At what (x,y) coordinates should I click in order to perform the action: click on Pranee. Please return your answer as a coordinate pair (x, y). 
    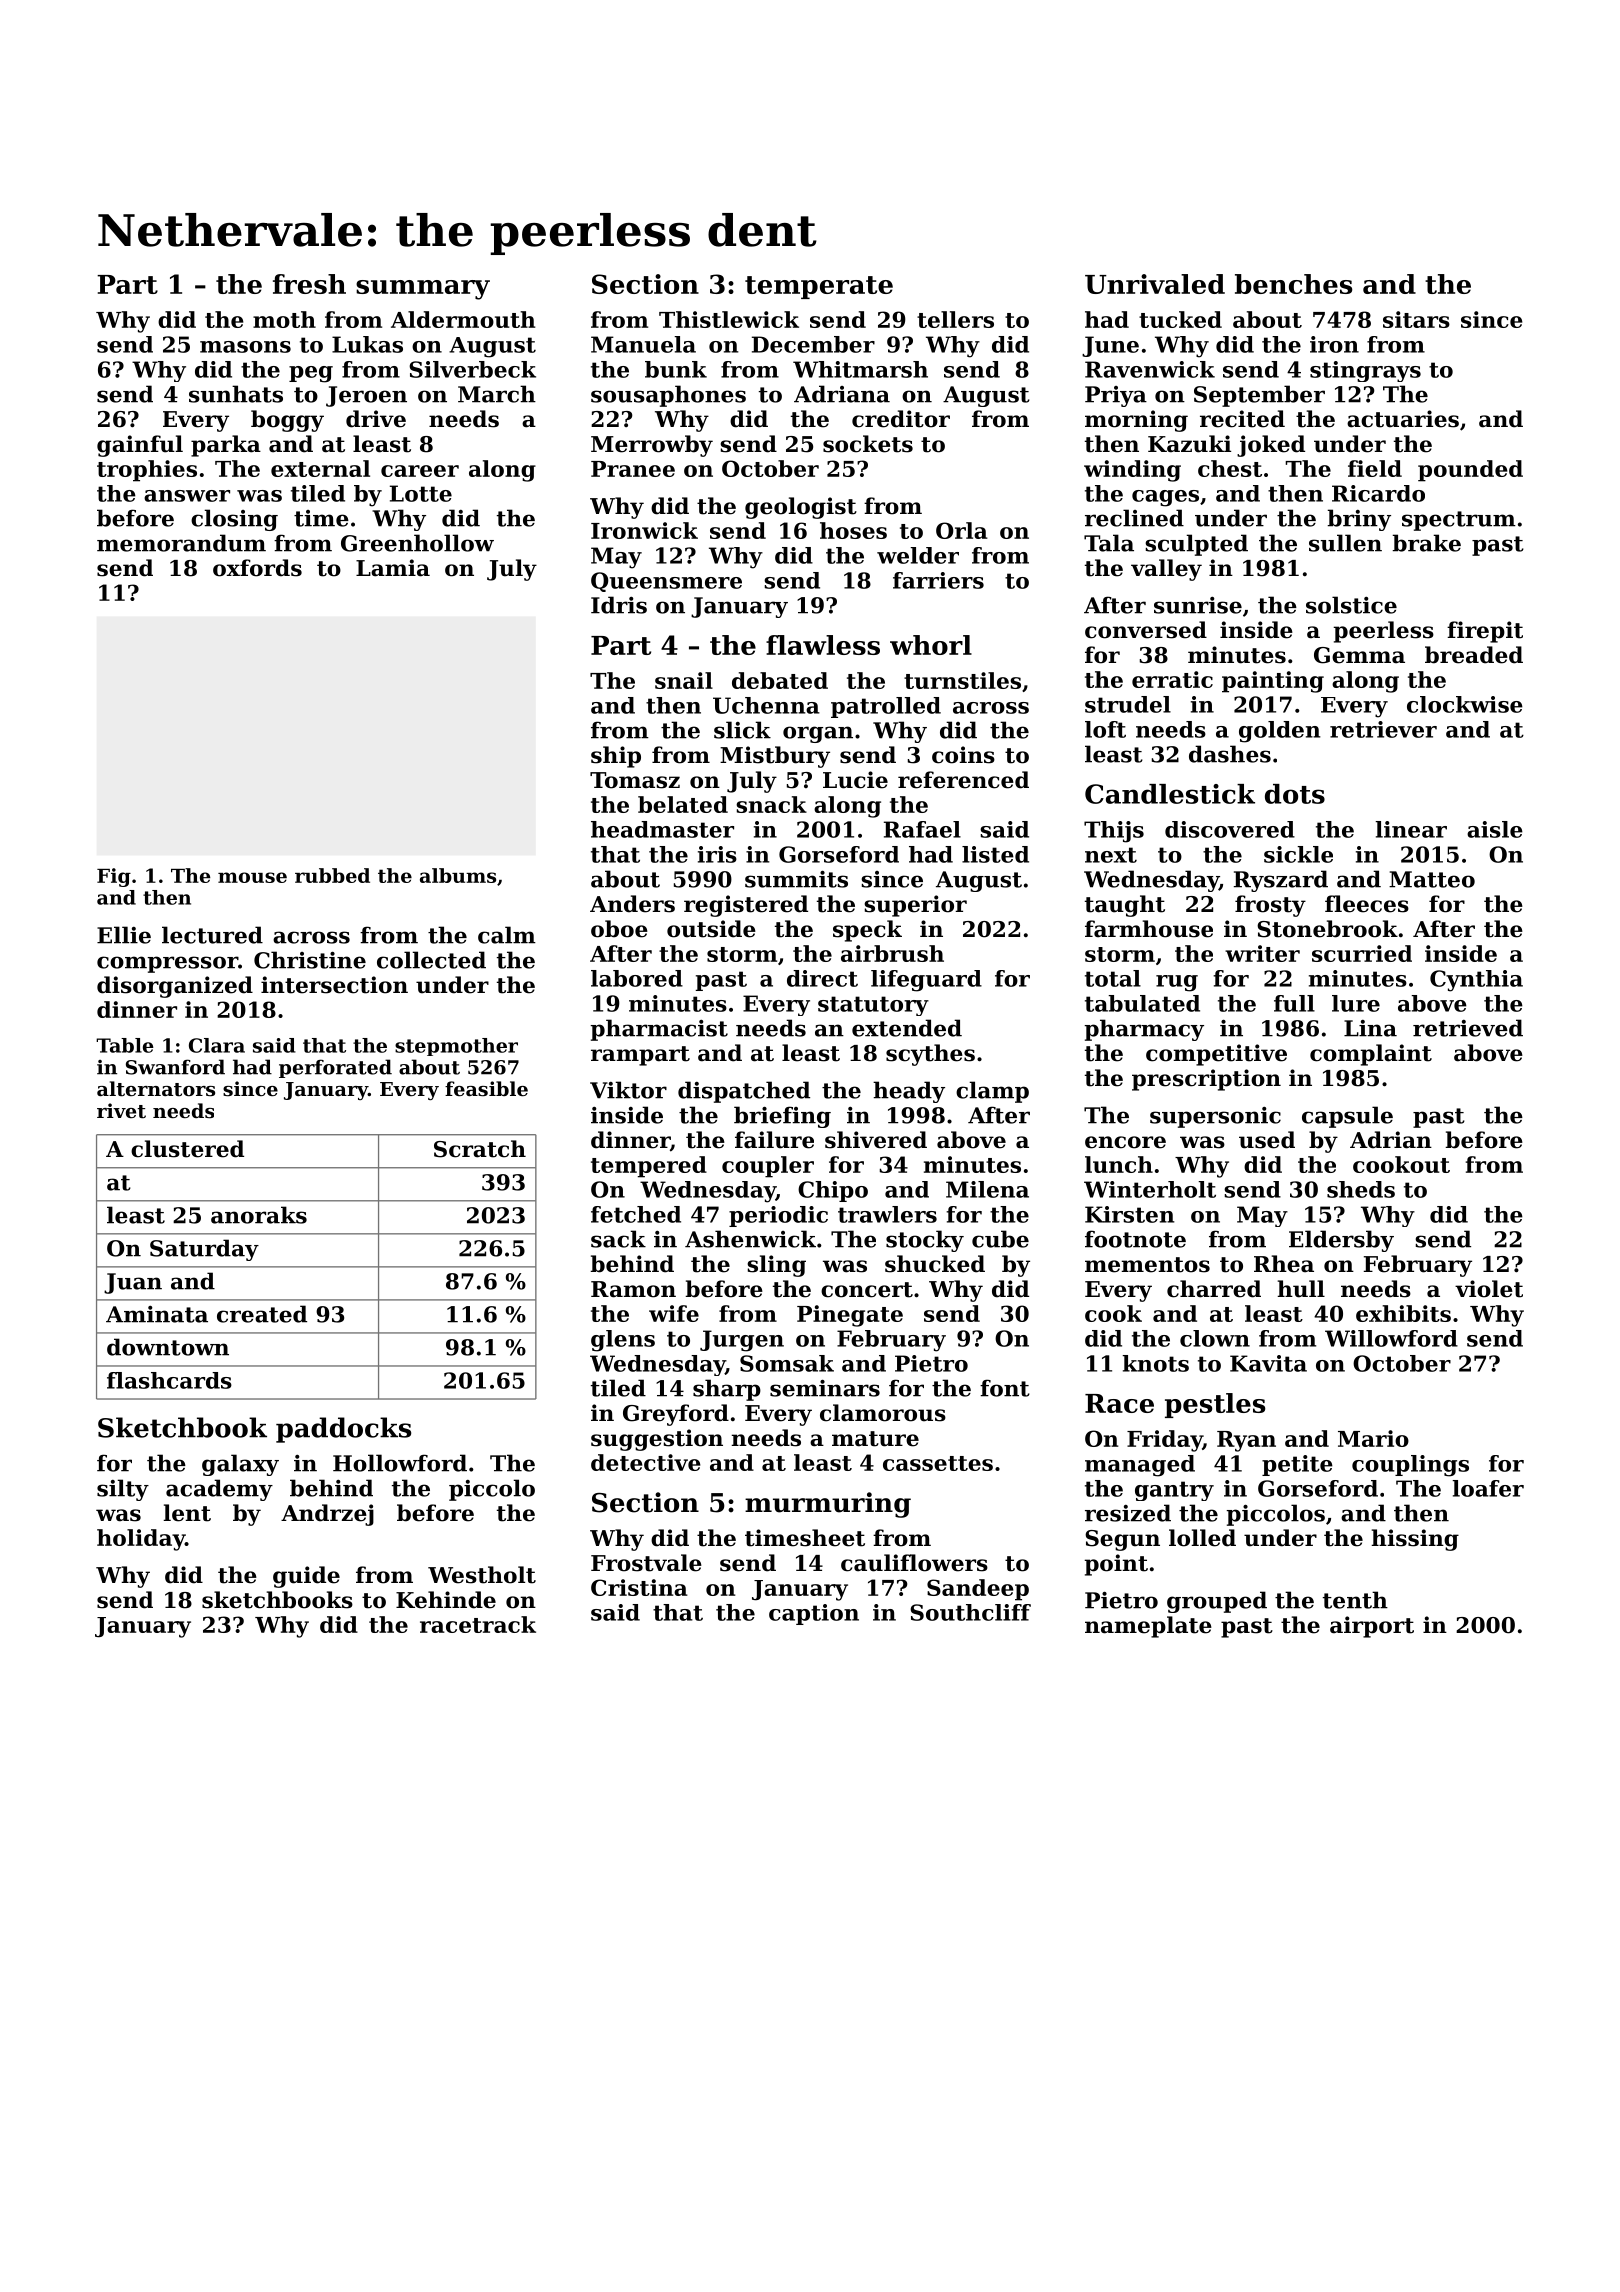
    Looking at the image, I should click on (633, 469).
